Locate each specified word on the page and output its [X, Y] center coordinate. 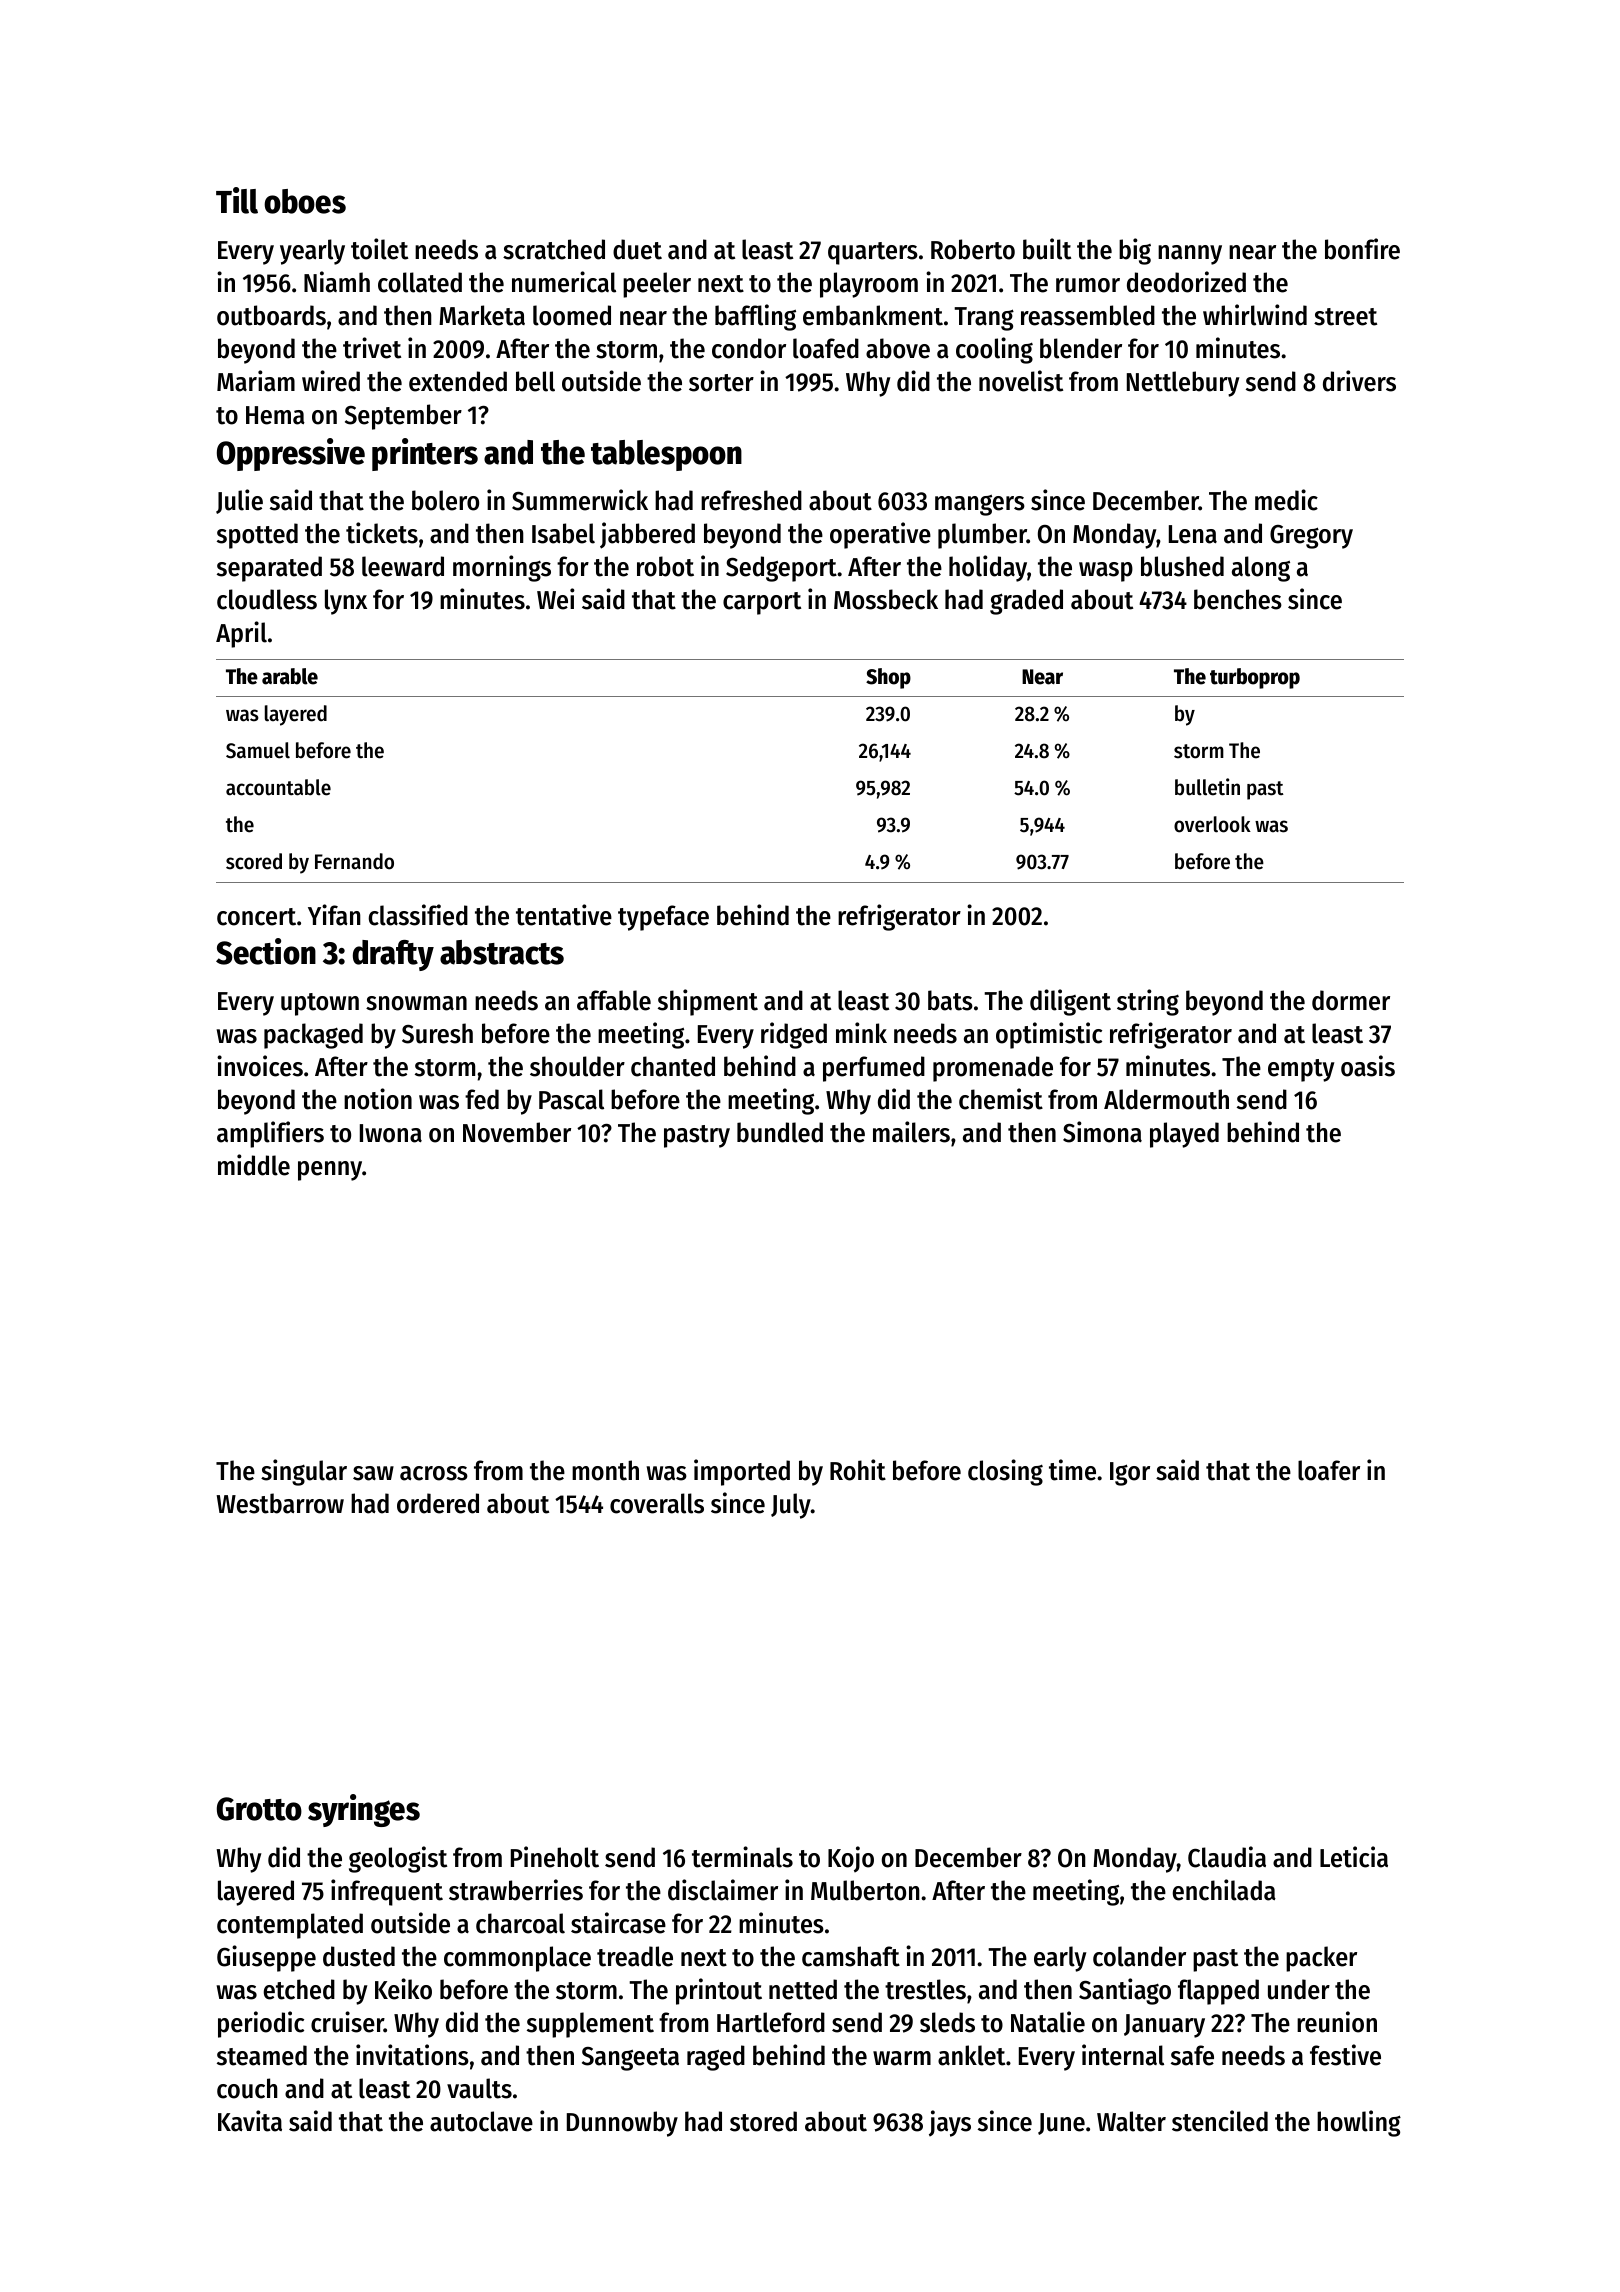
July [791, 1506]
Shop [888, 678]
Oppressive [291, 454]
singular [304, 1472]
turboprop [1255, 678]
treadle [635, 1956]
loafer [1329, 1470]
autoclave [481, 2121]
